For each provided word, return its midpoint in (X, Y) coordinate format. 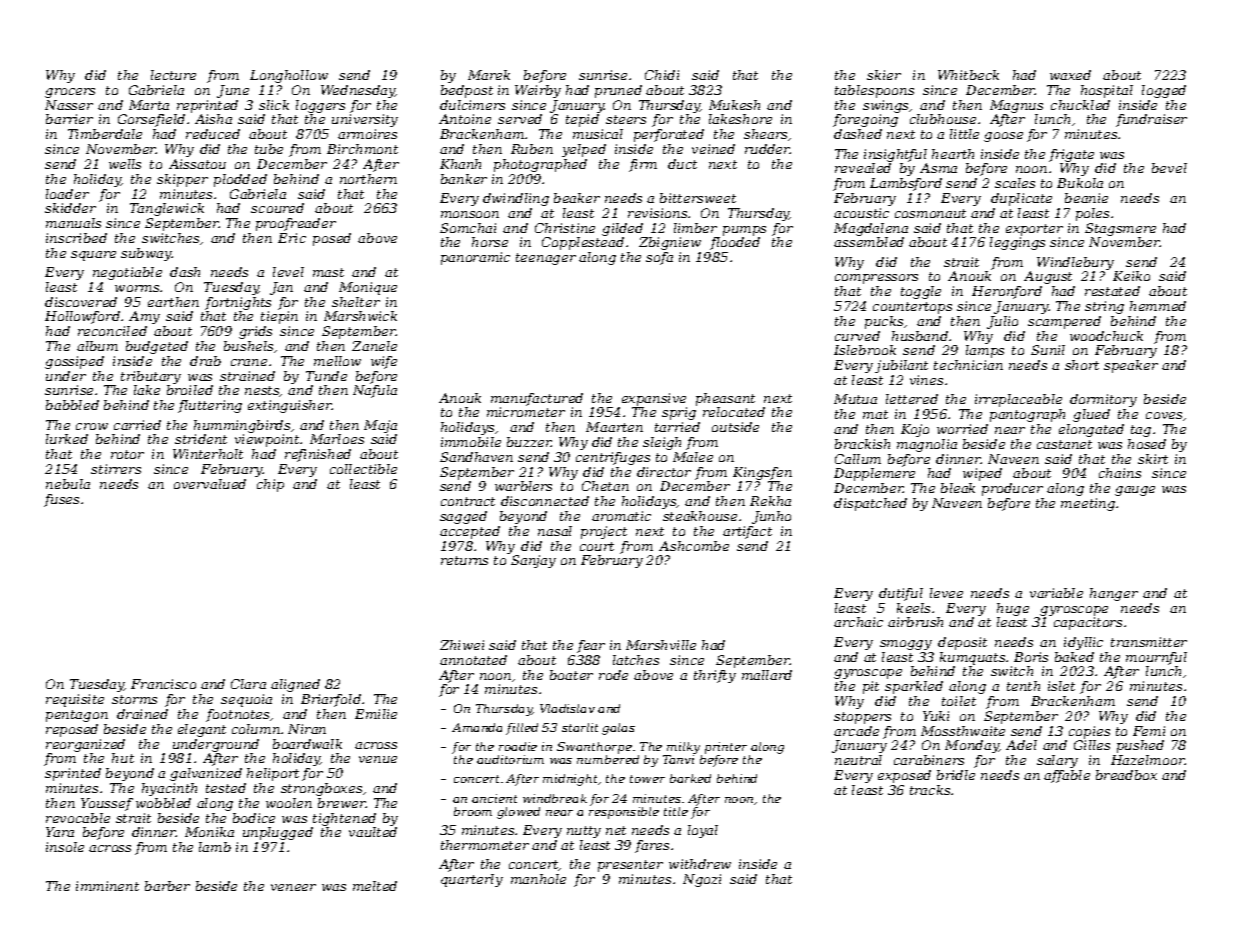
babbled (72, 405)
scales (1015, 183)
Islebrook (865, 350)
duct (682, 164)
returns (464, 560)
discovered (81, 302)
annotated (473, 660)
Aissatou (197, 164)
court (597, 546)
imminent (107, 886)
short (1082, 365)
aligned (295, 685)
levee (946, 593)
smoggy (906, 645)
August (1048, 277)
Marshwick (360, 316)
